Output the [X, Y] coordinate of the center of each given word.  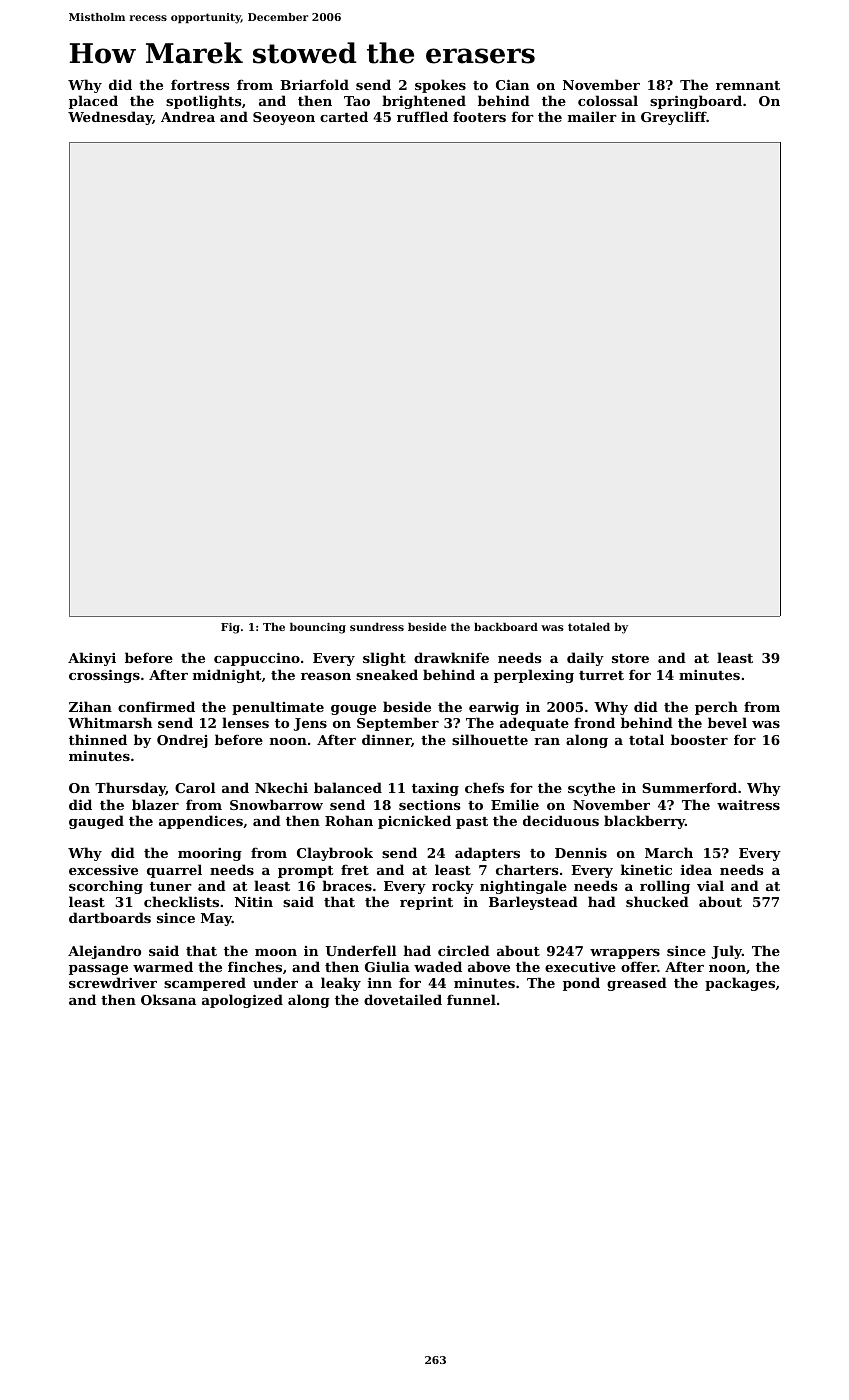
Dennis [581, 853]
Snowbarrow [276, 804]
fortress [200, 84]
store [630, 658]
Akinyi [92, 659]
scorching [106, 887]
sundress [377, 627]
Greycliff [674, 118]
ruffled [422, 116]
